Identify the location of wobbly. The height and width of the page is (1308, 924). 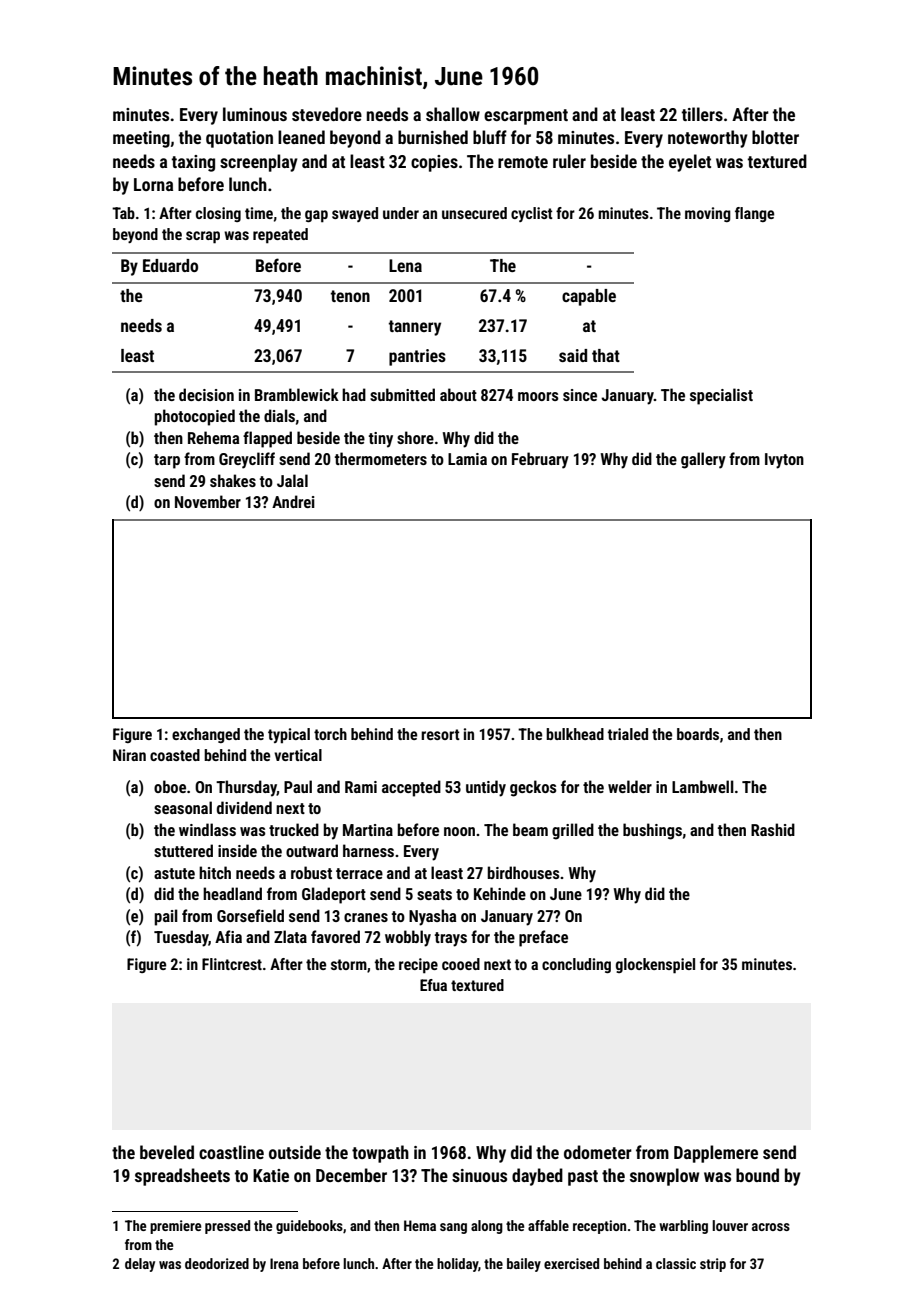
(408, 938).
